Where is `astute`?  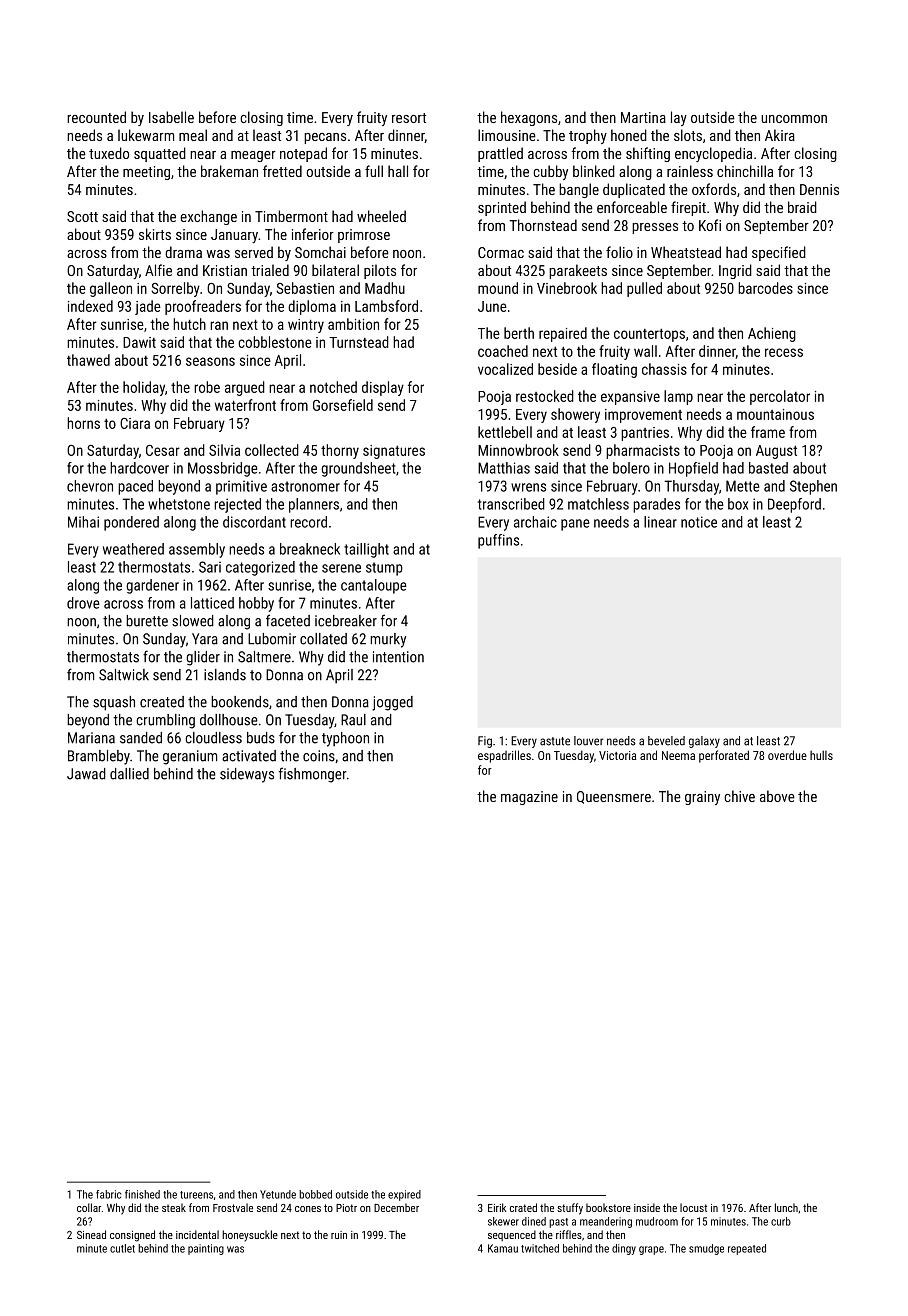
astute is located at coordinates (555, 741).
